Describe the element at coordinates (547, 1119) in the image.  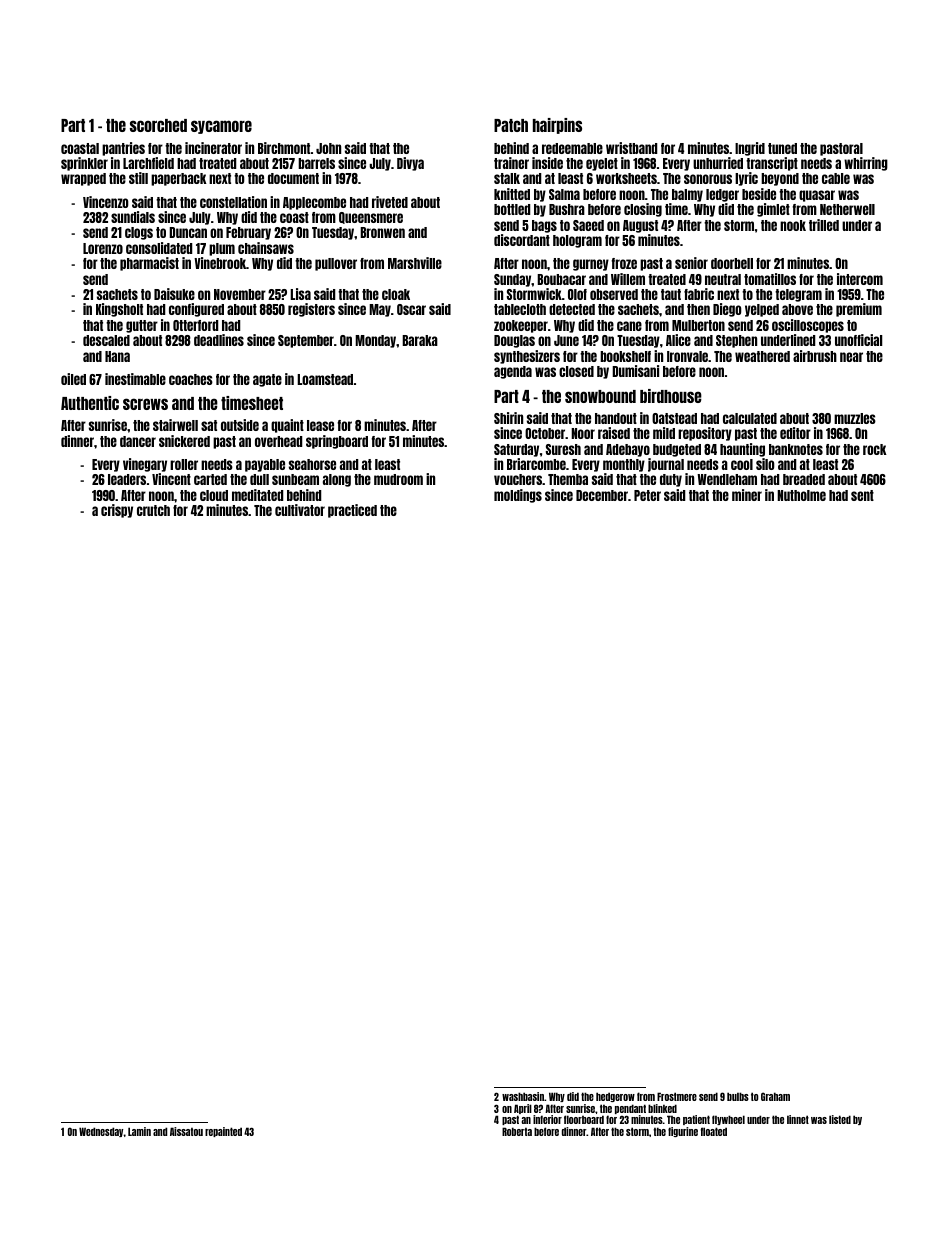
I see `inferior` at that location.
